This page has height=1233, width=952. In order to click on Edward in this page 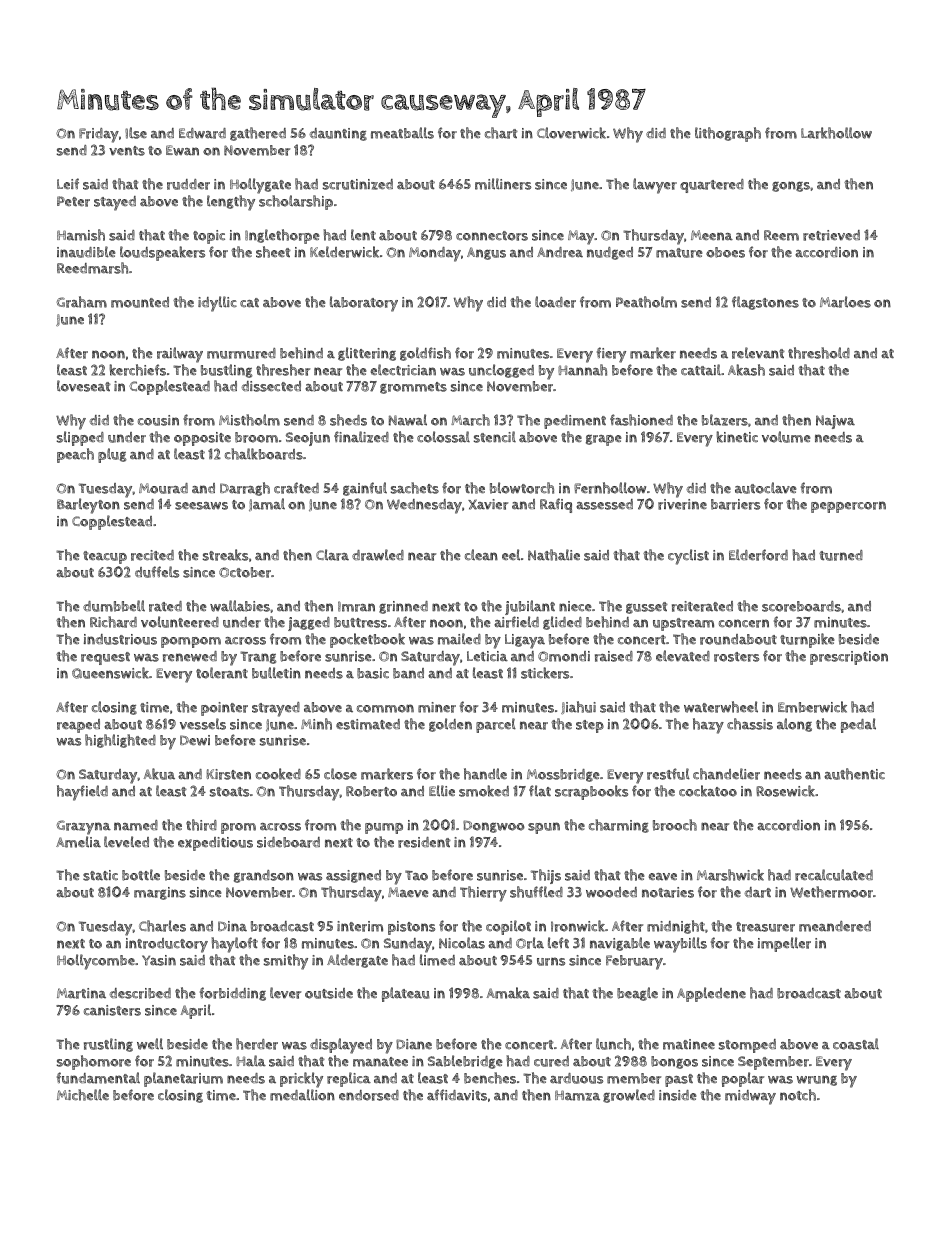, I will do `click(202, 133)`.
